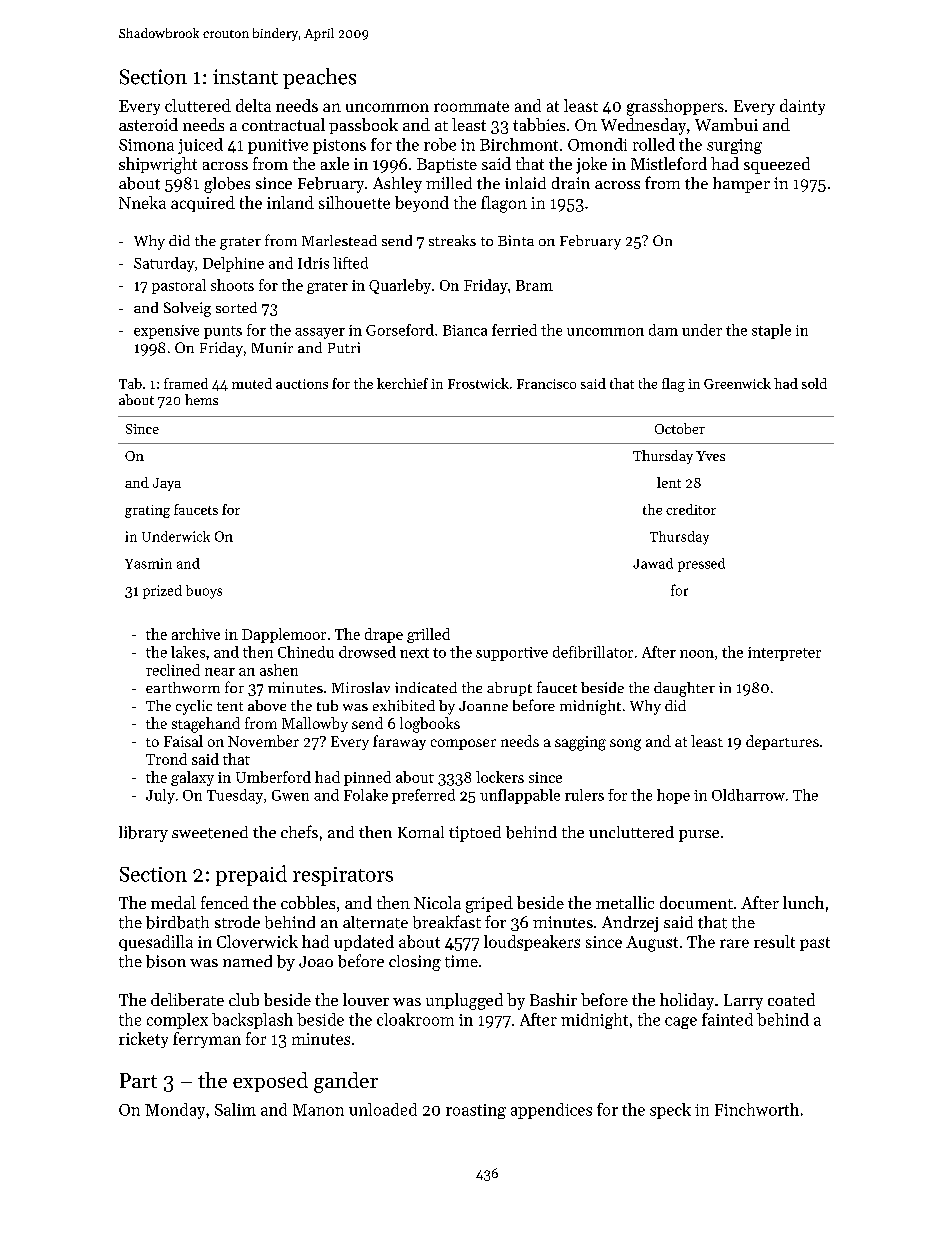 The height and width of the image is (1233, 952). Describe the element at coordinates (284, 635) in the image. I see `Dapplemoor` at that location.
